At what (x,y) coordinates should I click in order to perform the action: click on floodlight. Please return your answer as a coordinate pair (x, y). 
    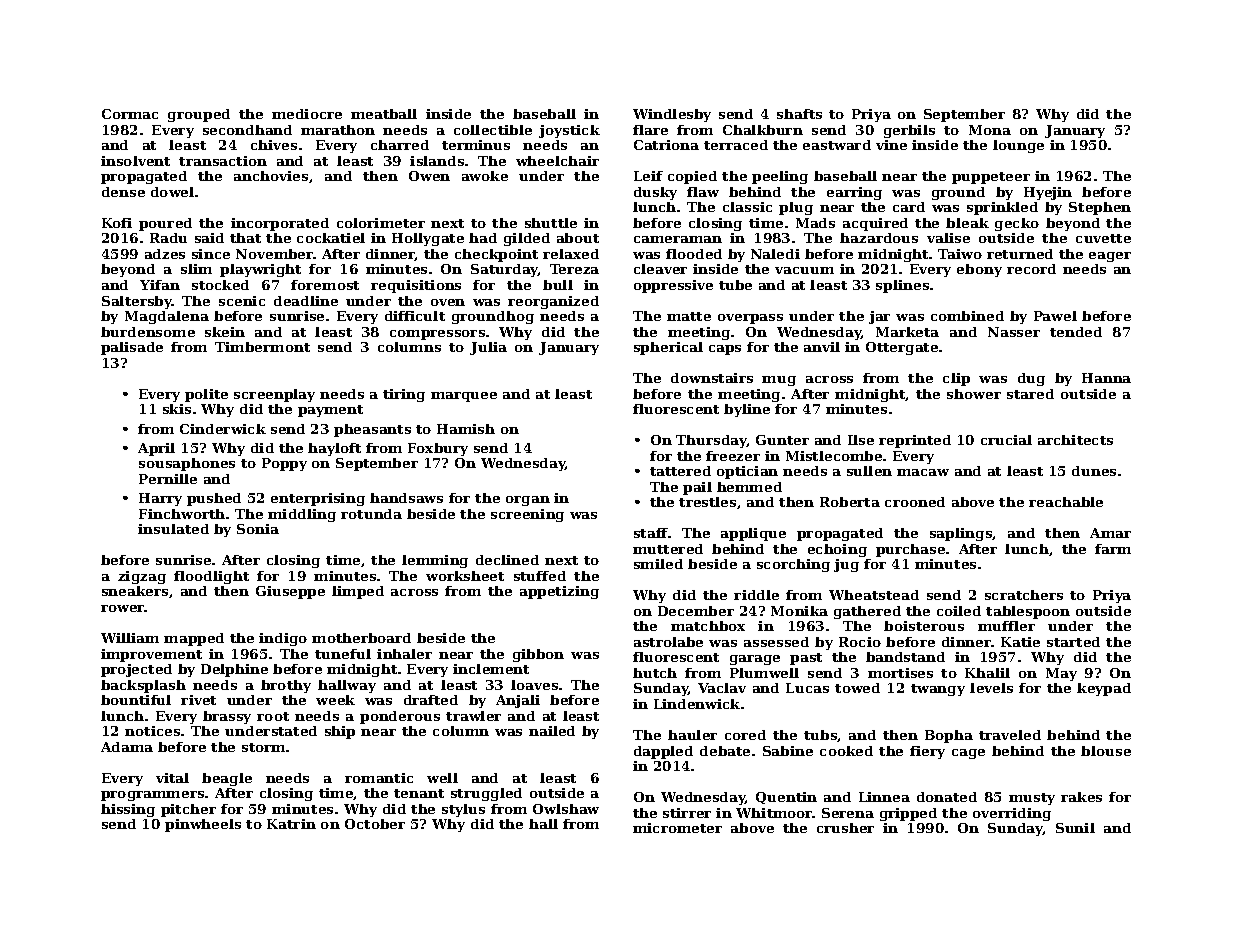
    Looking at the image, I should click on (211, 577).
